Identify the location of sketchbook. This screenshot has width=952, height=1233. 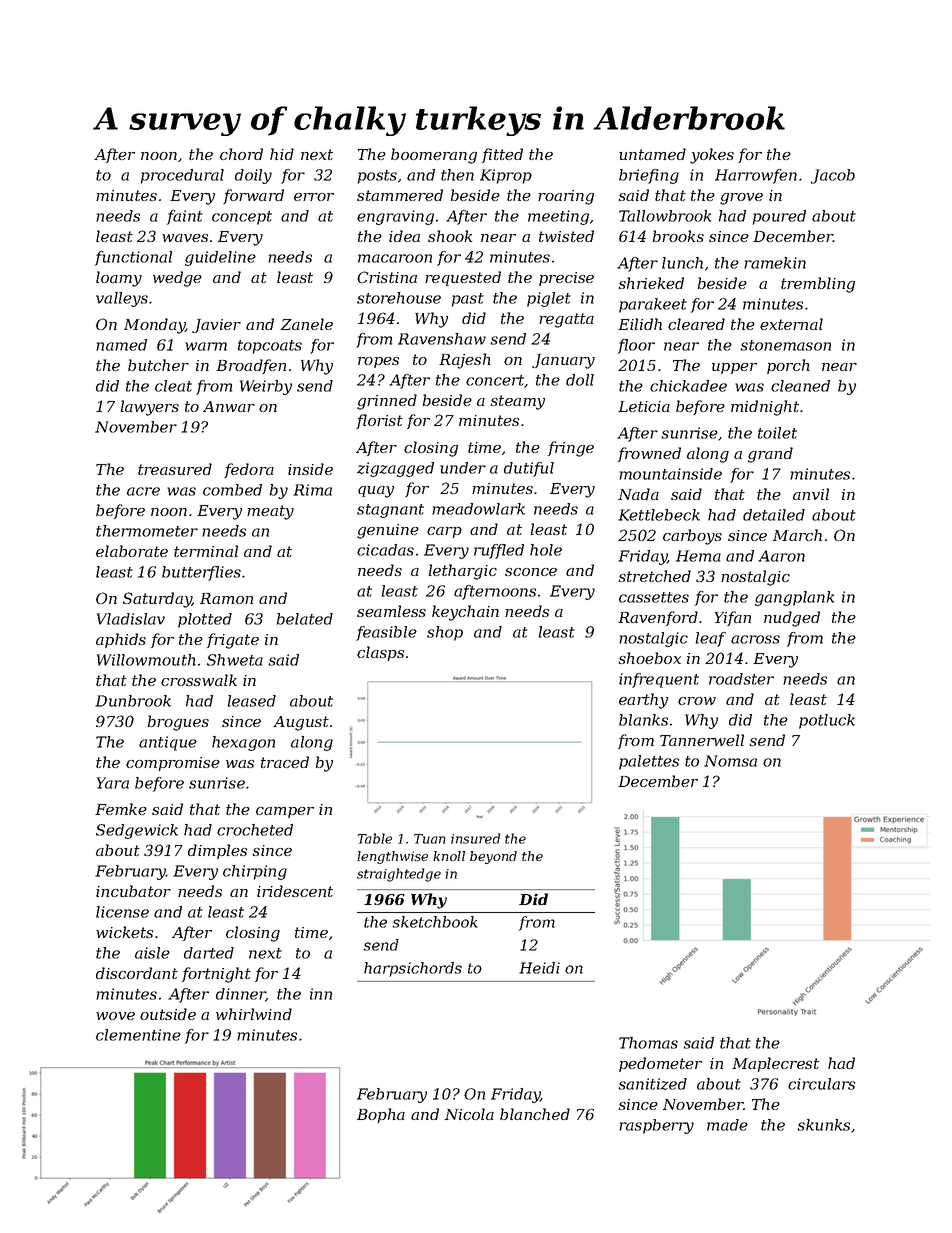
(435, 922).
